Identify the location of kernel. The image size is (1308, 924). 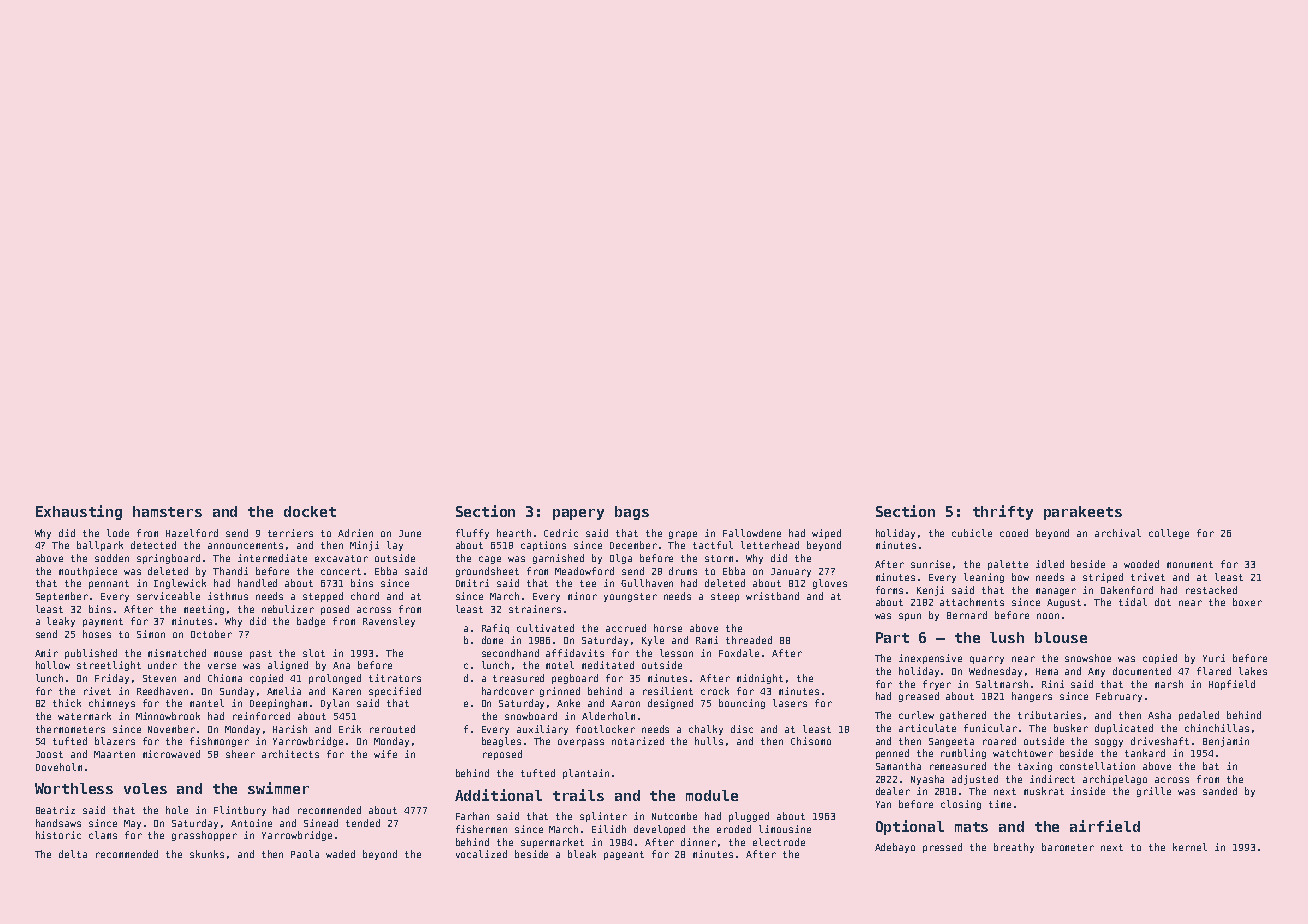
(1190, 847).
